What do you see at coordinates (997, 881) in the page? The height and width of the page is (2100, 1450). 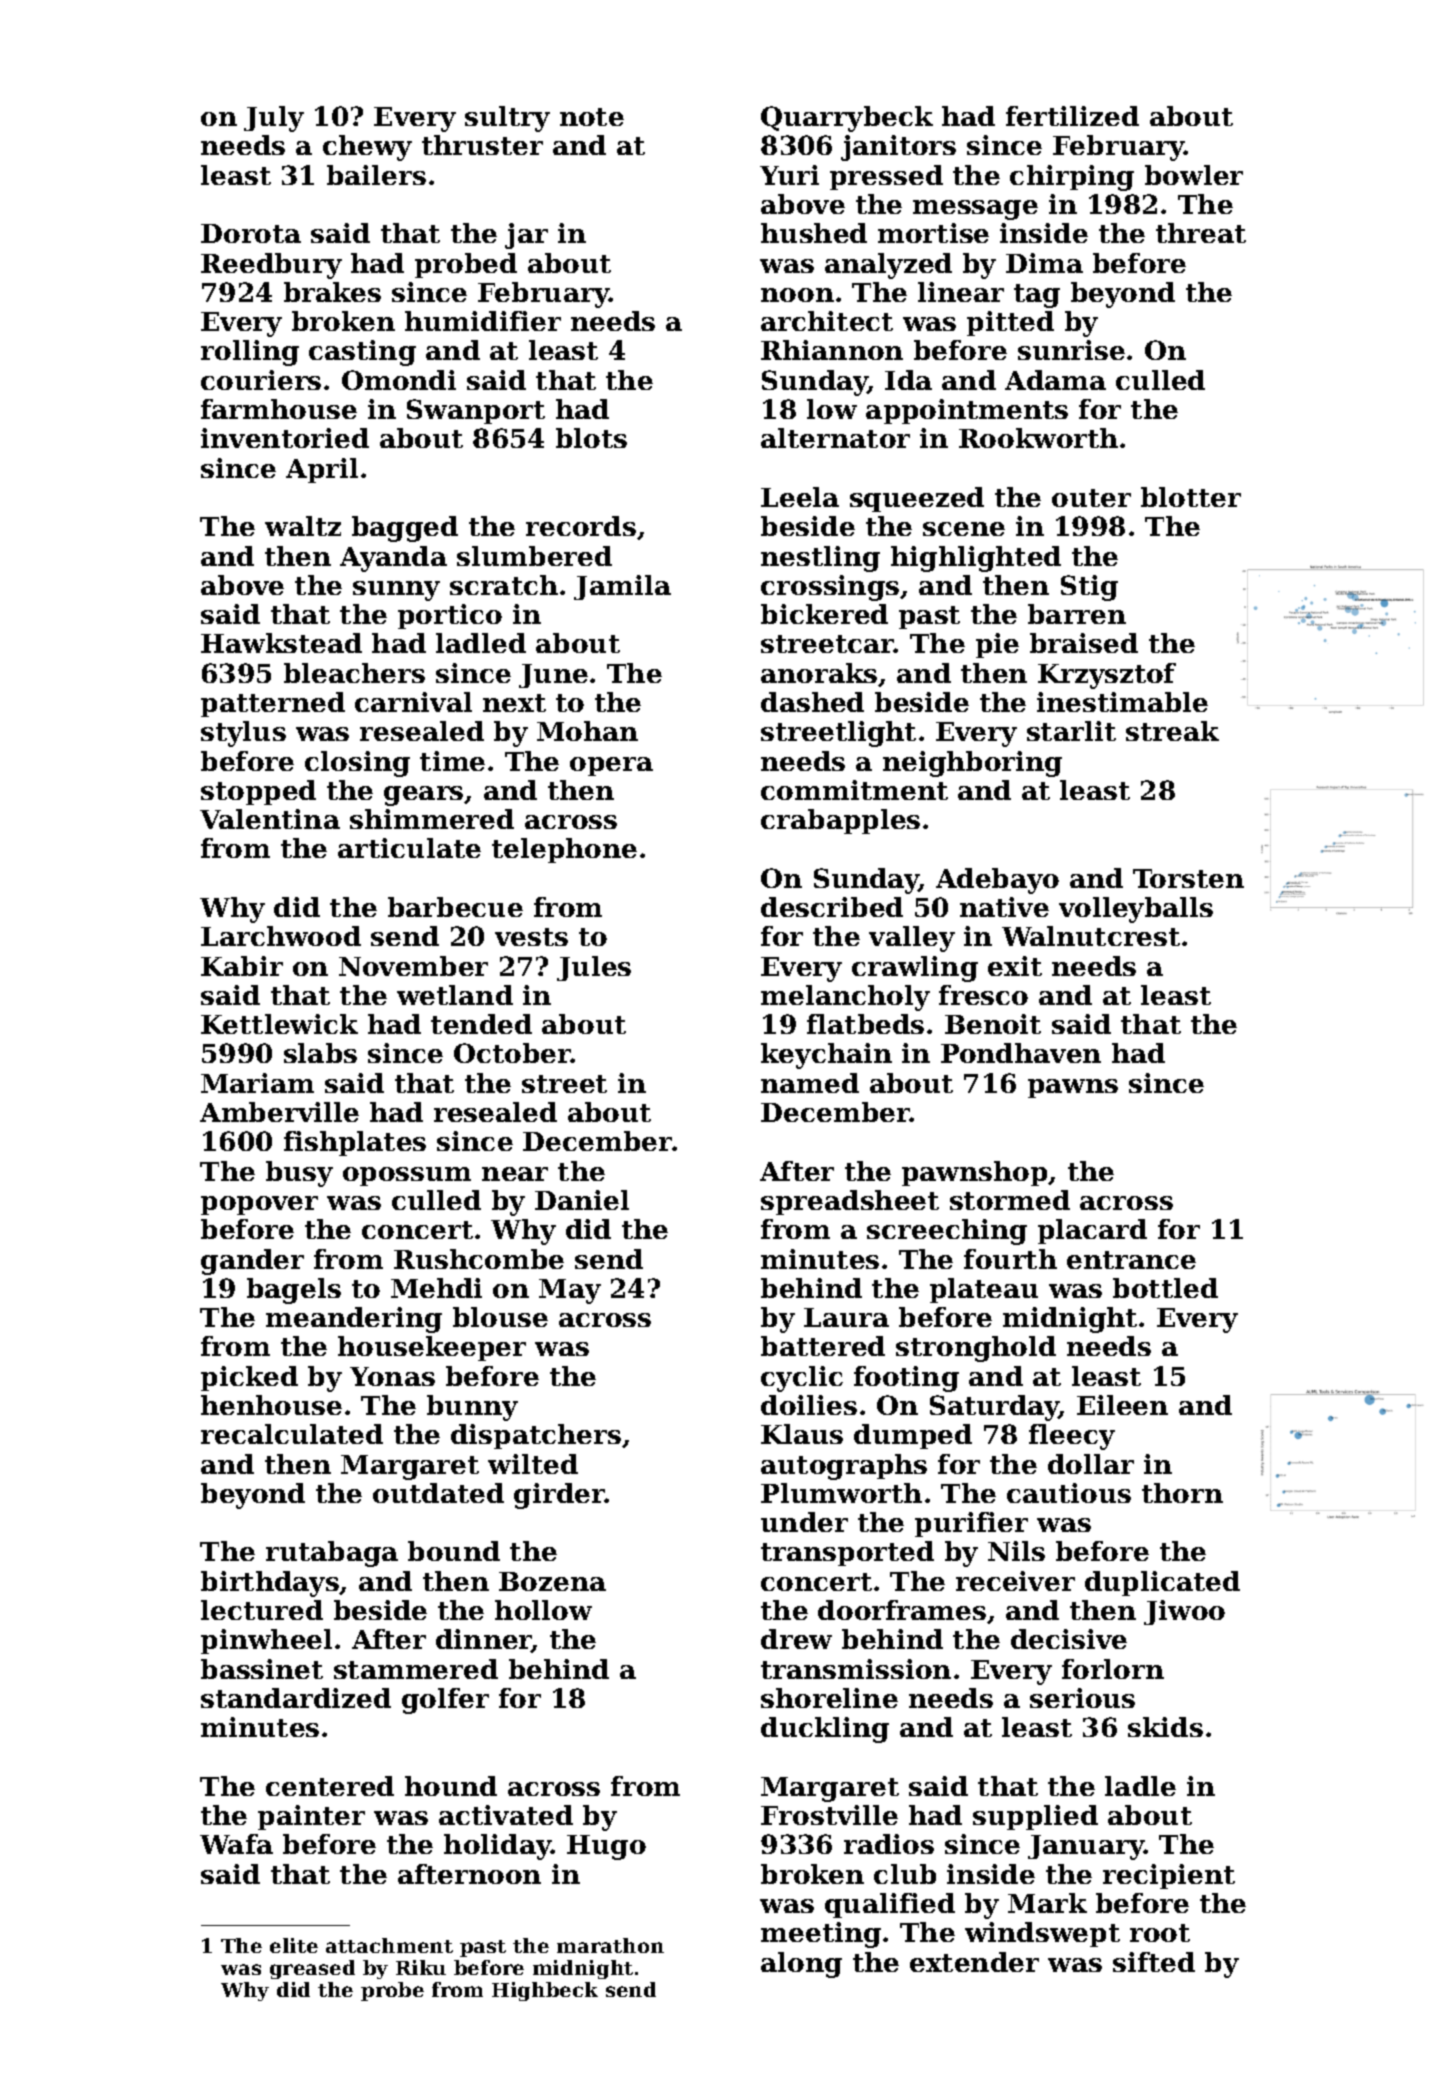 I see `Adebayo` at bounding box center [997, 881].
